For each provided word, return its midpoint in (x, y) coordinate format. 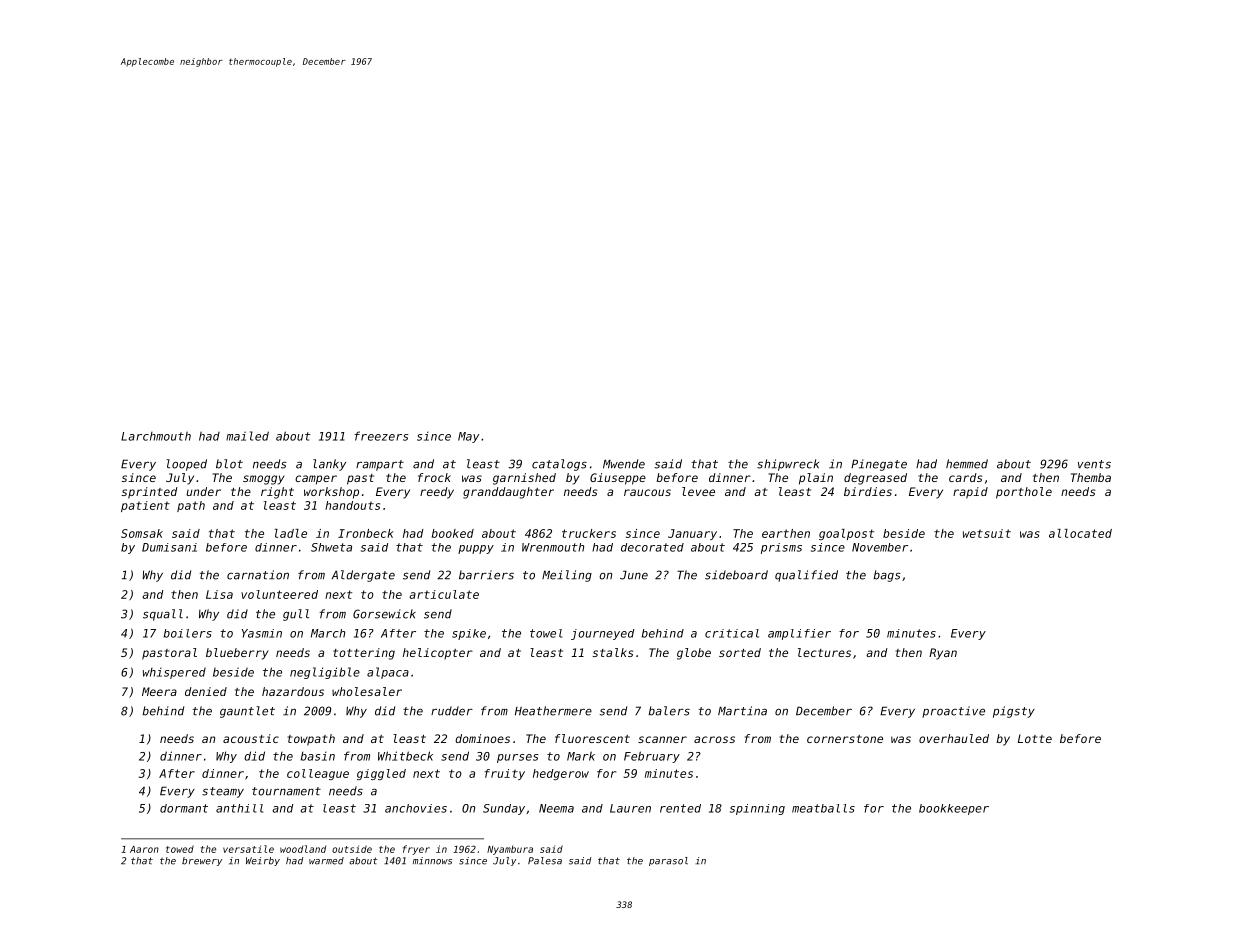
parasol (668, 861)
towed (180, 849)
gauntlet (247, 712)
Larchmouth (156, 436)
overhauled (954, 738)
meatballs (823, 808)
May (468, 437)
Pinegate (879, 465)
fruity (504, 774)
